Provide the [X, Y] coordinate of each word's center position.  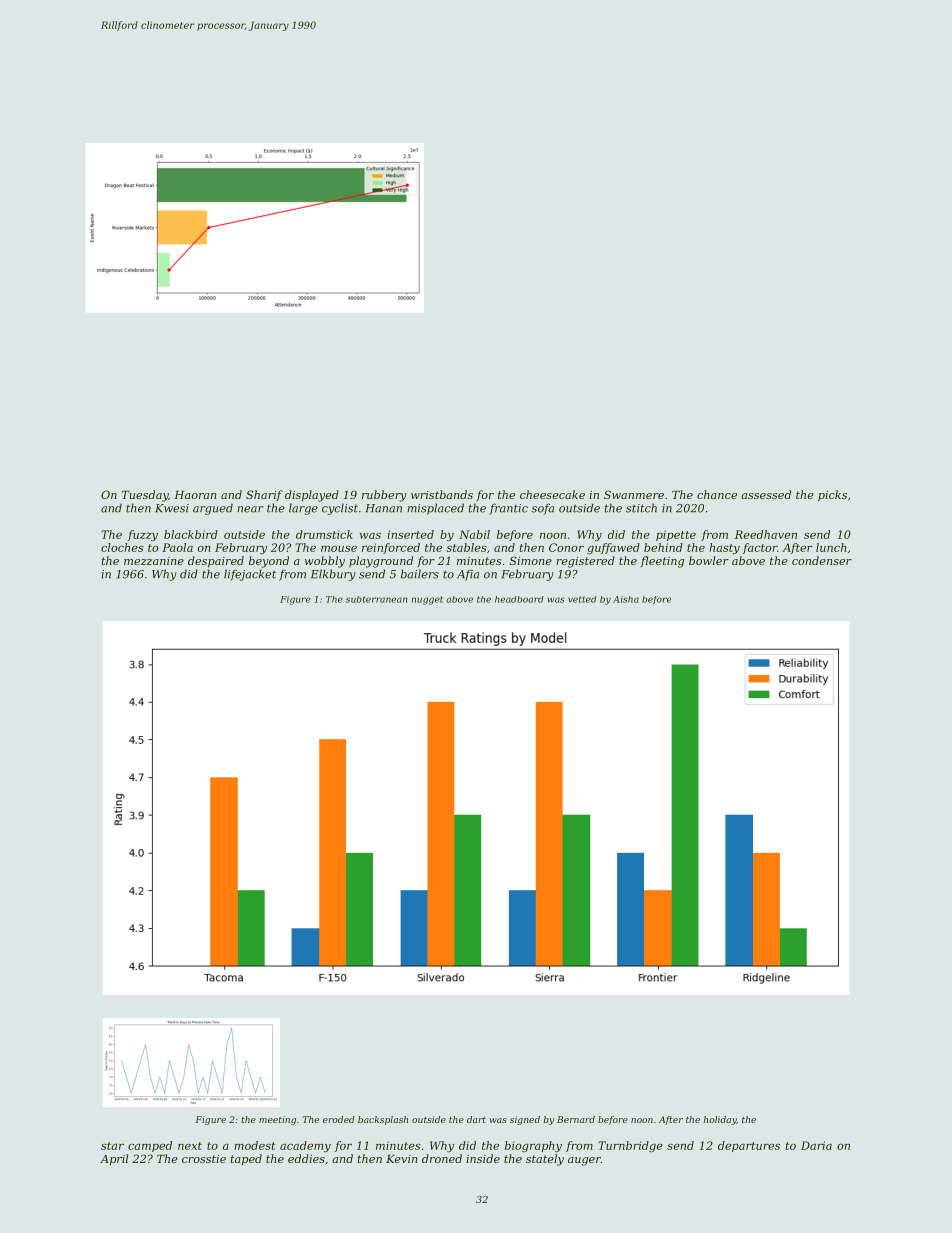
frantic [508, 509]
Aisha [626, 599]
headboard [519, 599]
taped [246, 1160]
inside [483, 1158]
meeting [277, 1120]
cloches [122, 547]
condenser [822, 560]
